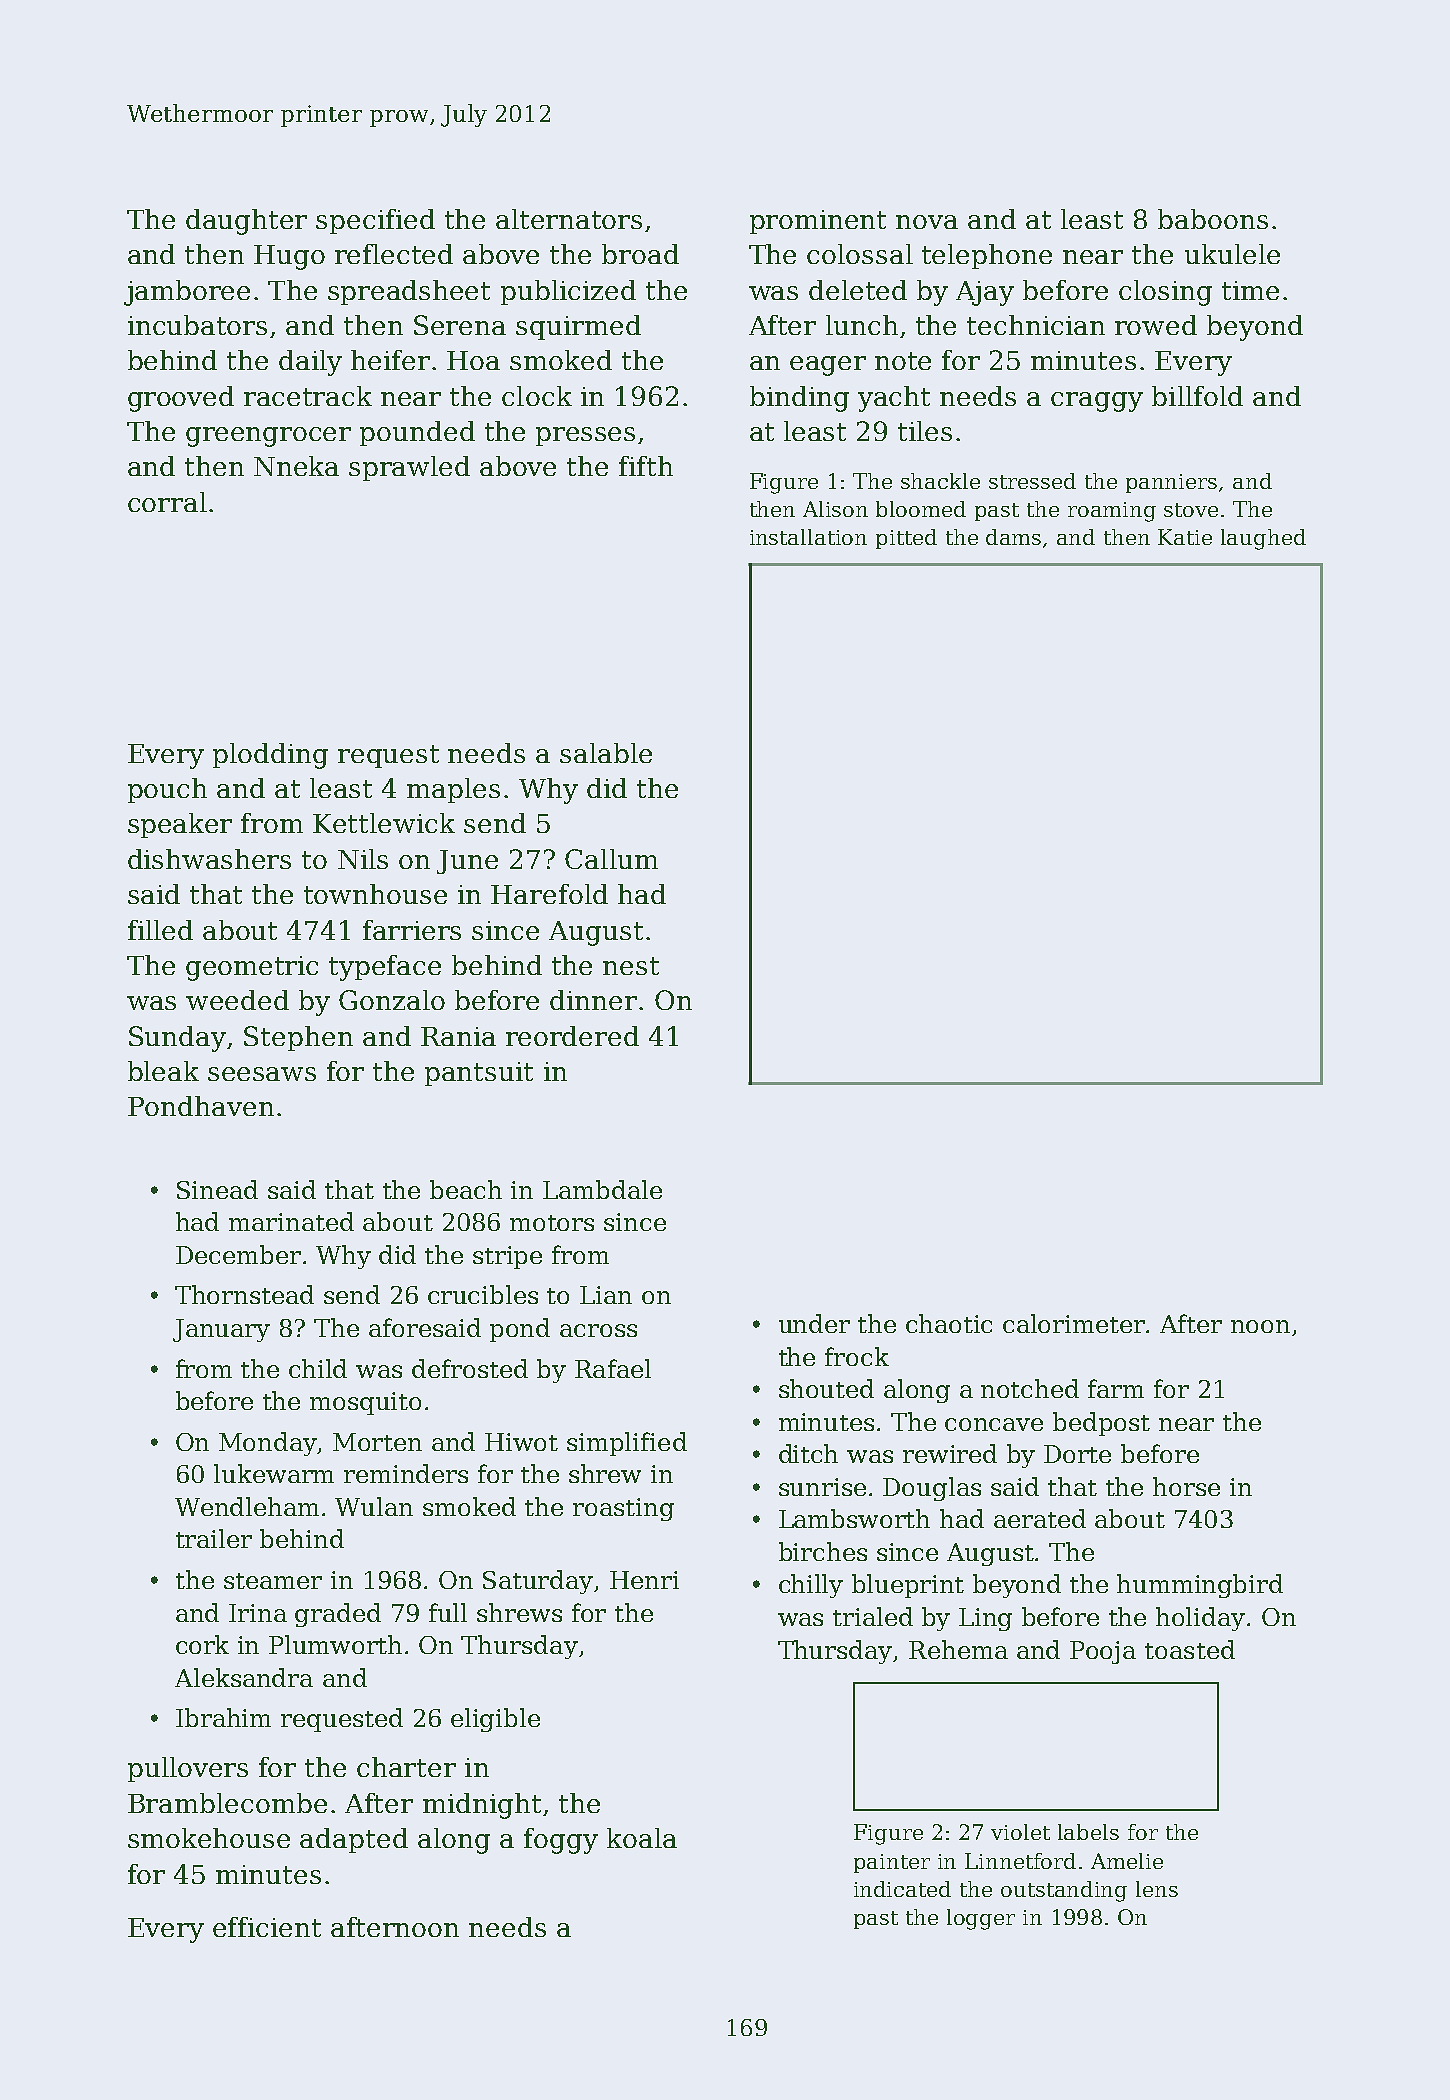 This document has width=1450, height=2100. What do you see at coordinates (1040, 1518) in the document?
I see `aerated` at bounding box center [1040, 1518].
